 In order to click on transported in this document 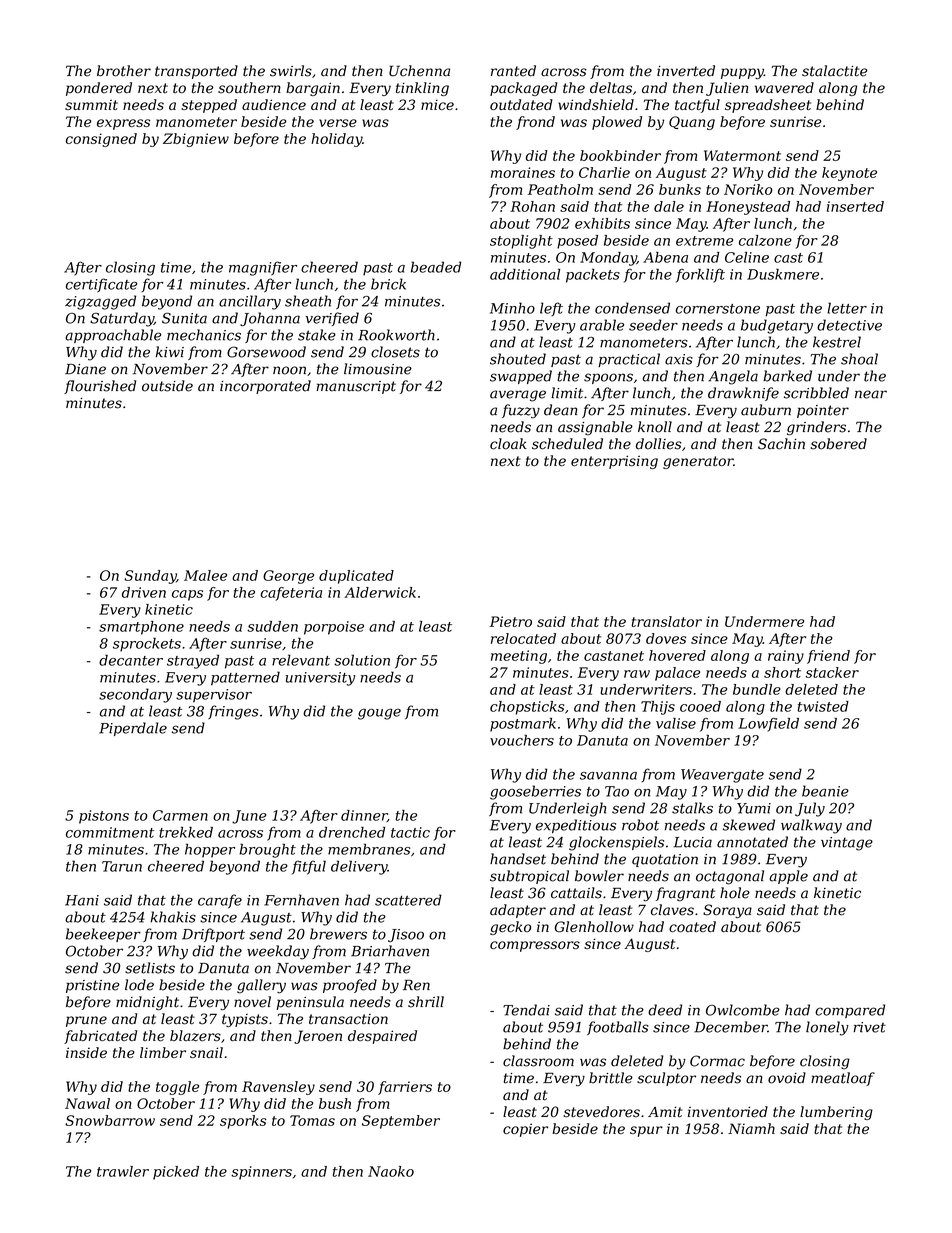, I will do `click(196, 72)`.
